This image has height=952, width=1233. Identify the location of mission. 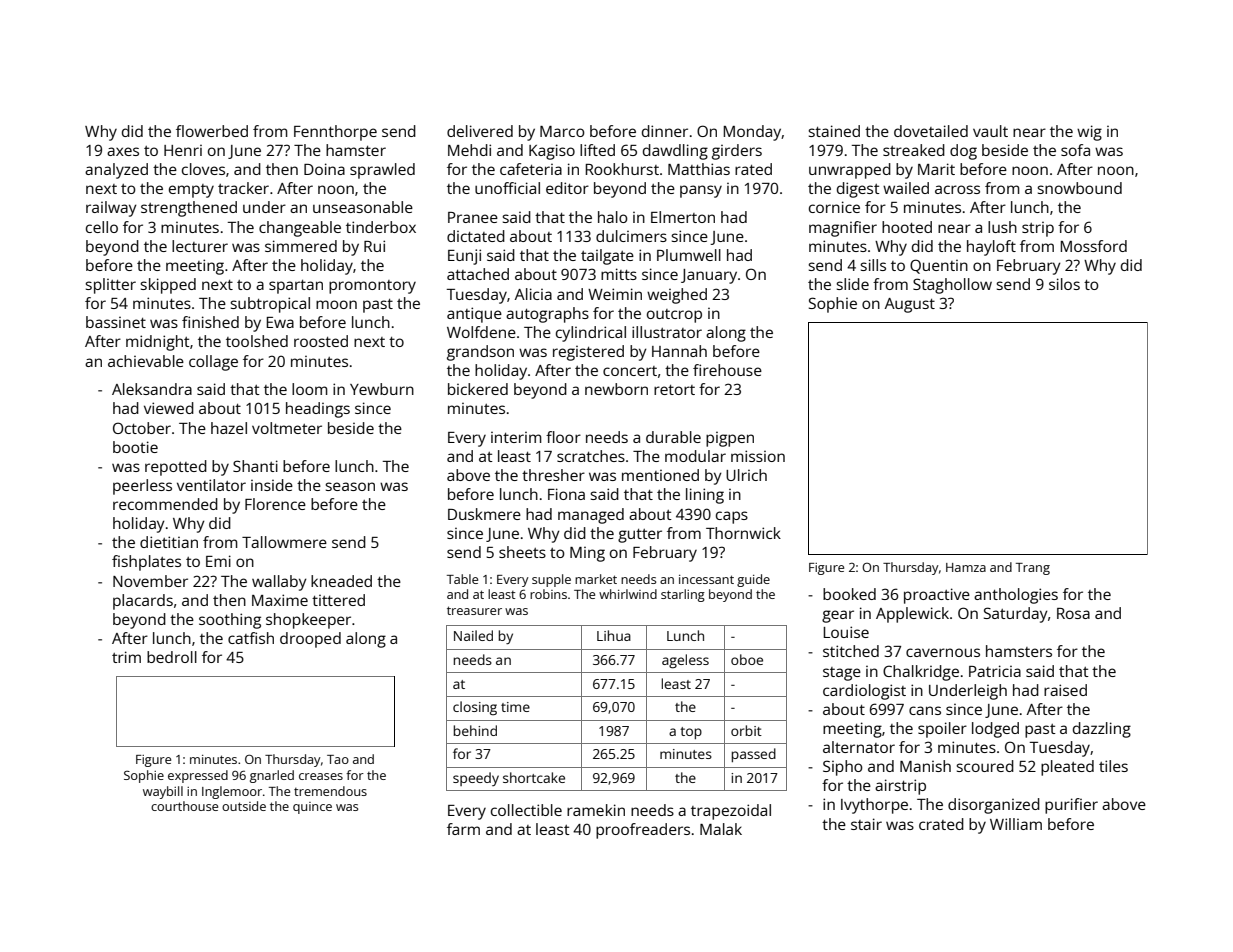
(758, 456).
